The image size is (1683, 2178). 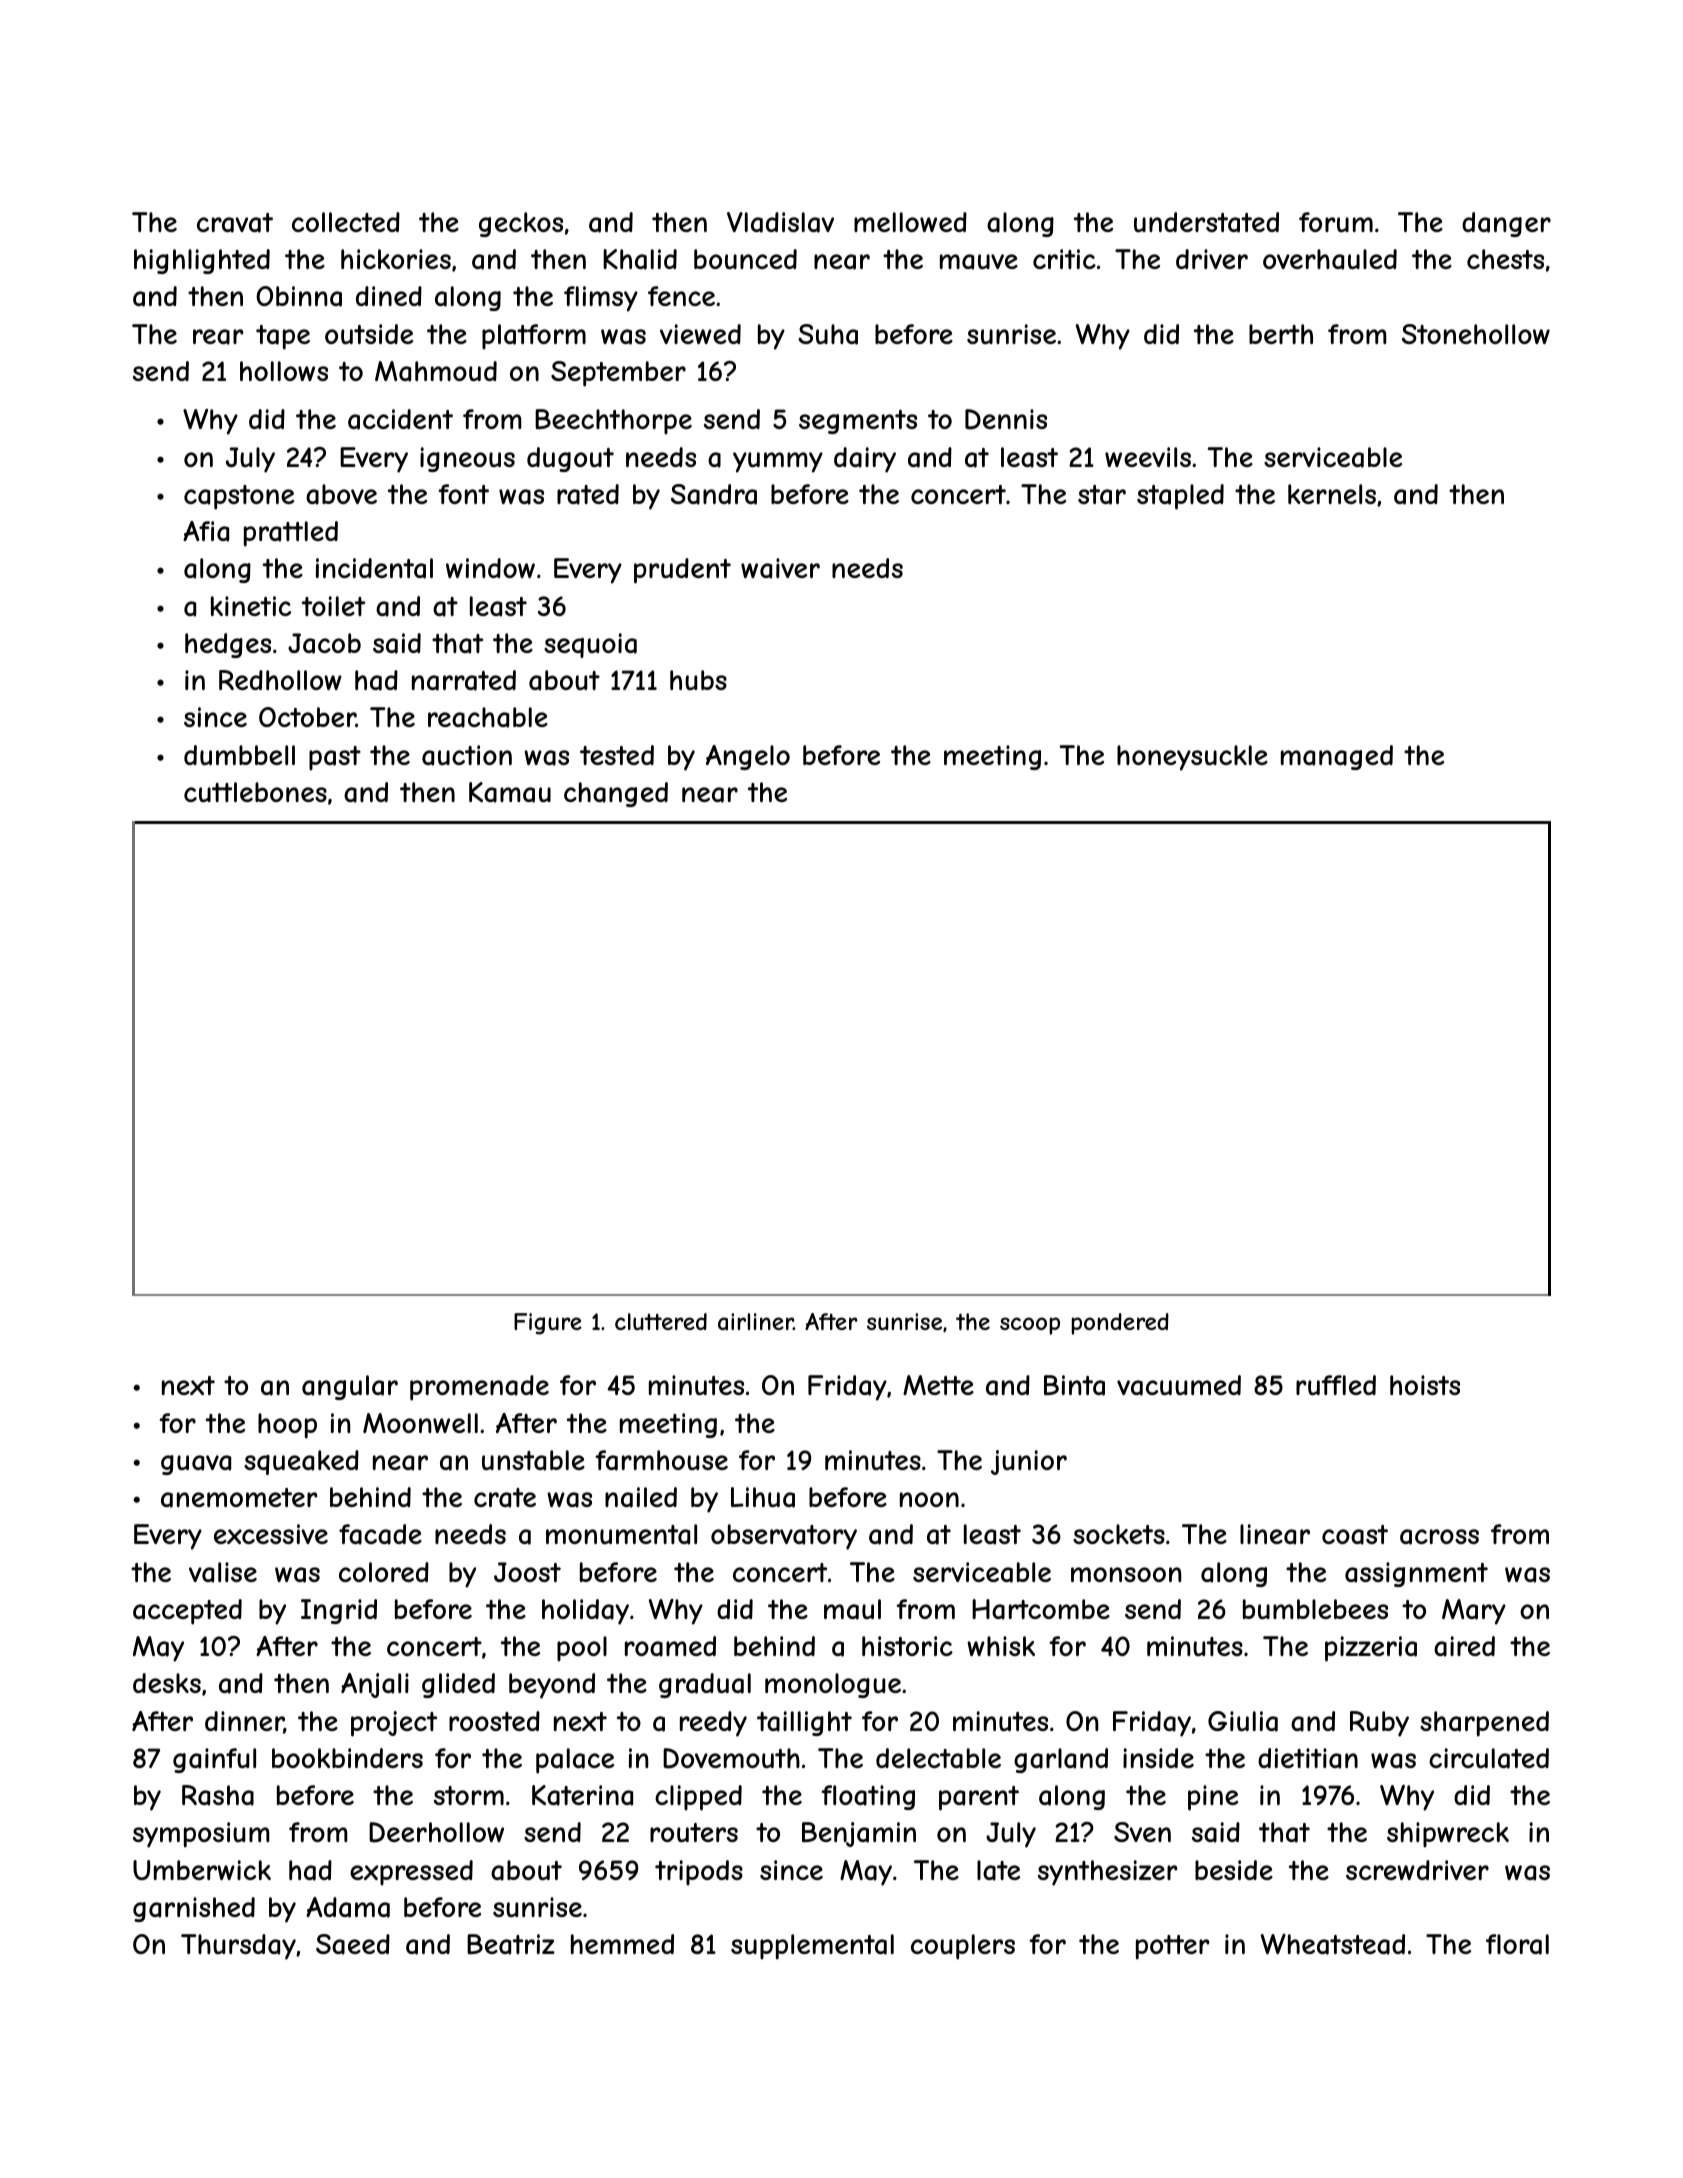 I want to click on angular, so click(x=350, y=1387).
